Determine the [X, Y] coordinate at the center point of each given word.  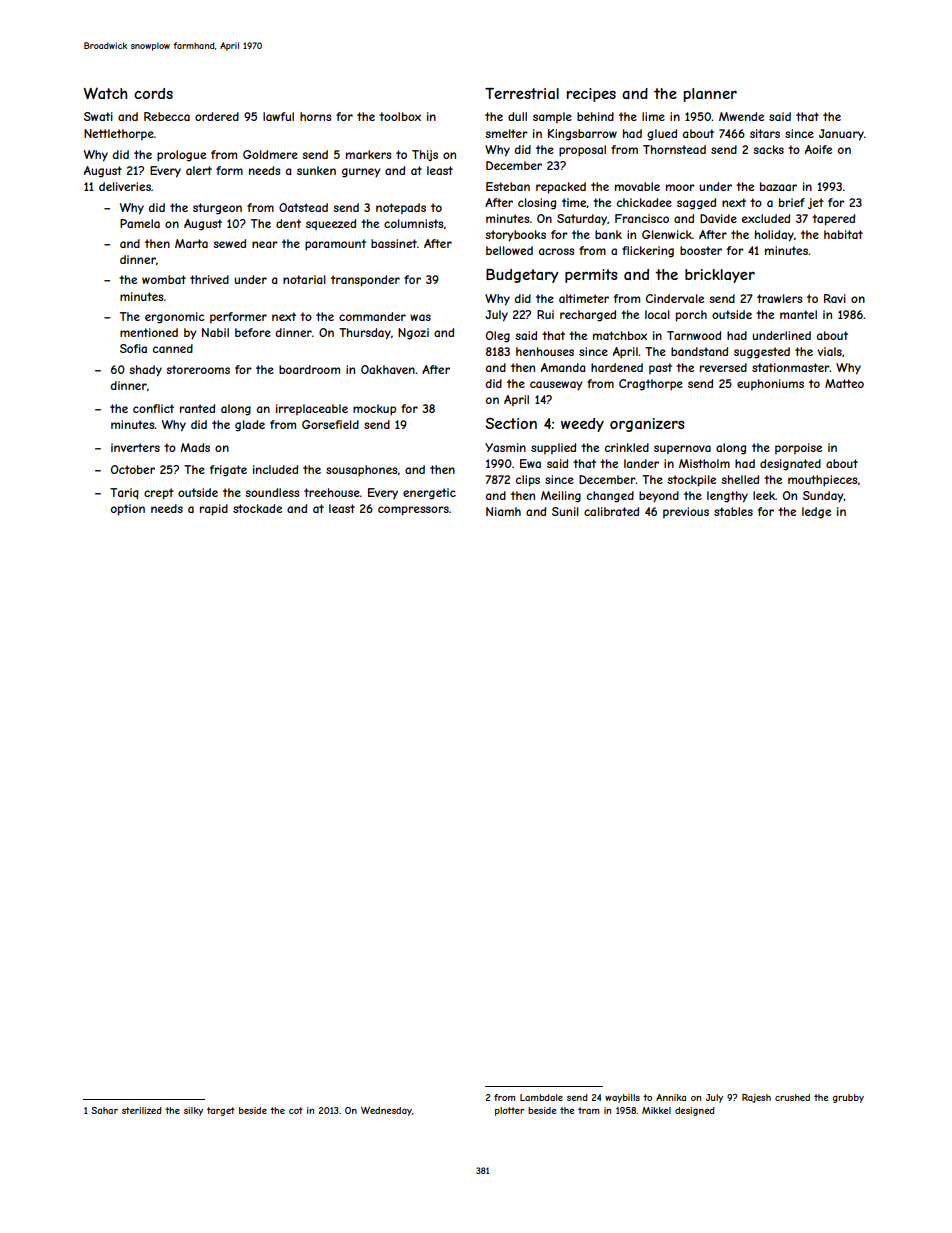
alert [199, 170]
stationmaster [791, 367]
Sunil [565, 511]
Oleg [498, 337]
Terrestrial [522, 93]
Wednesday [386, 1111]
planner [710, 95]
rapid [214, 510]
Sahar [104, 1110]
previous [686, 512]
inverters [135, 447]
